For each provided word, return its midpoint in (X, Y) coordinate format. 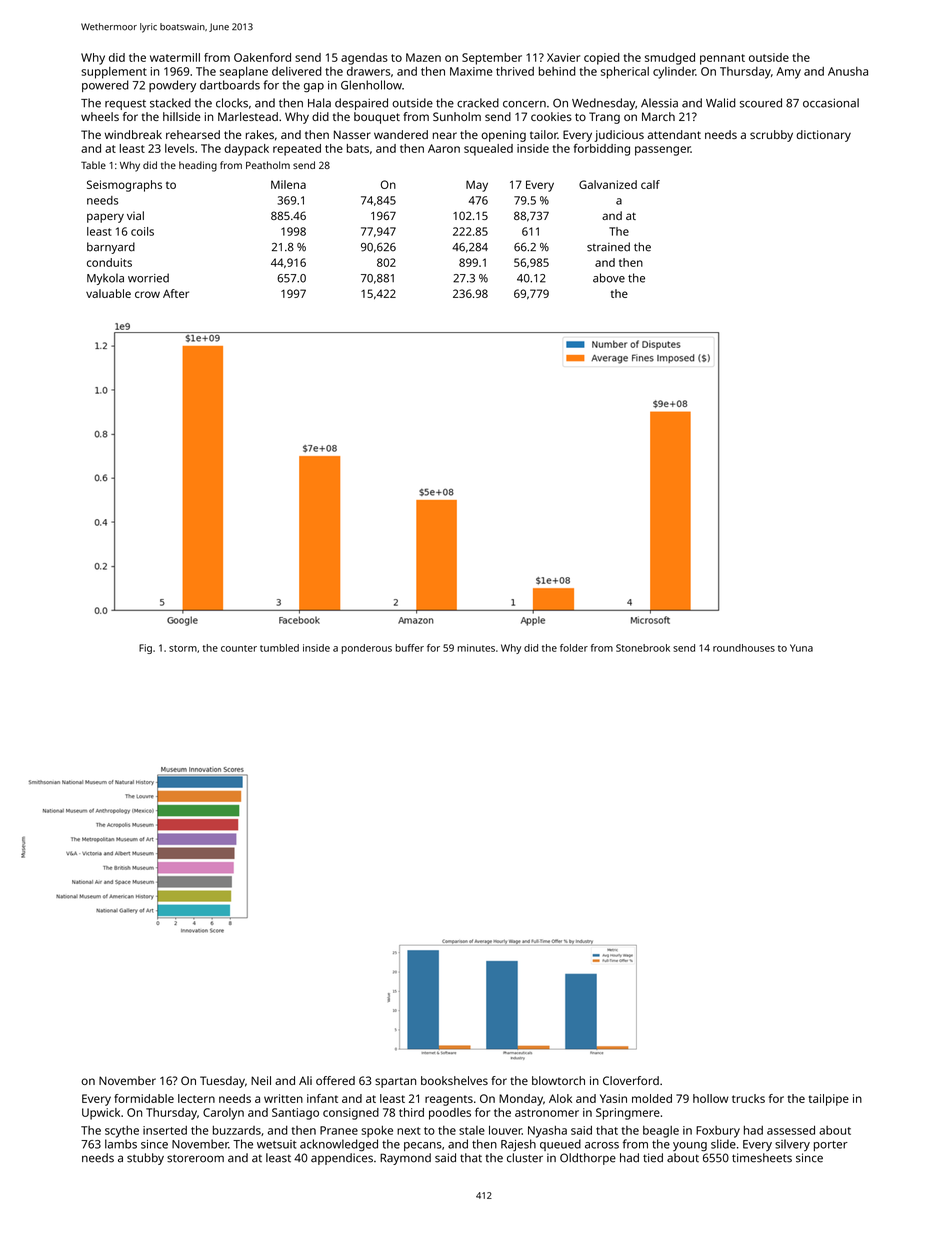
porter (831, 1146)
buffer (410, 648)
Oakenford (262, 57)
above (609, 278)
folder (574, 648)
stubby (145, 1159)
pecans (423, 1146)
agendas (364, 59)
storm (183, 648)
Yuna (801, 648)
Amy (788, 73)
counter (239, 648)
